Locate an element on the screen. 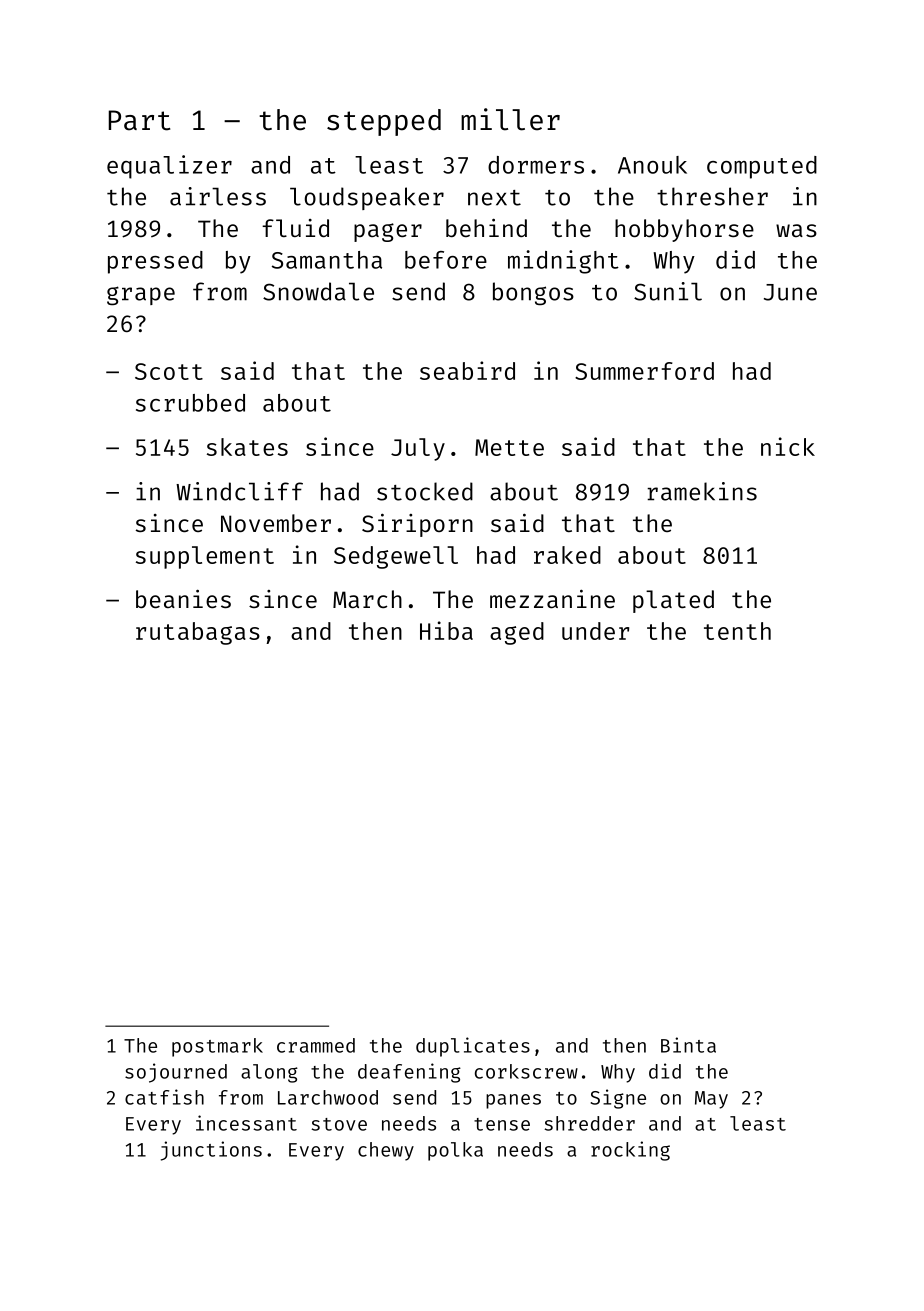  tenth is located at coordinates (737, 631).
